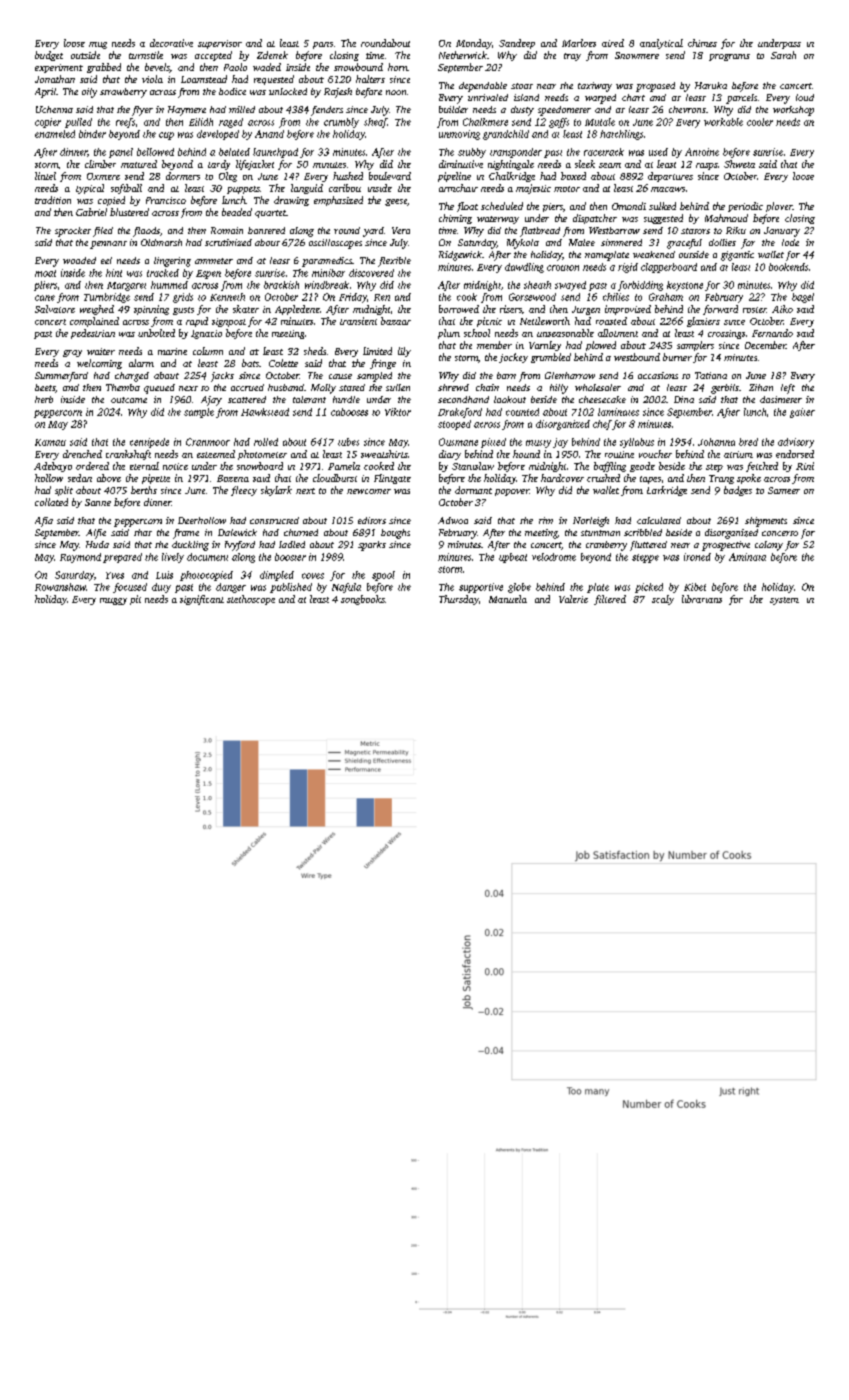 The width and height of the document is (849, 1400). What do you see at coordinates (60, 587) in the document?
I see `Rowanshaw` at bounding box center [60, 587].
